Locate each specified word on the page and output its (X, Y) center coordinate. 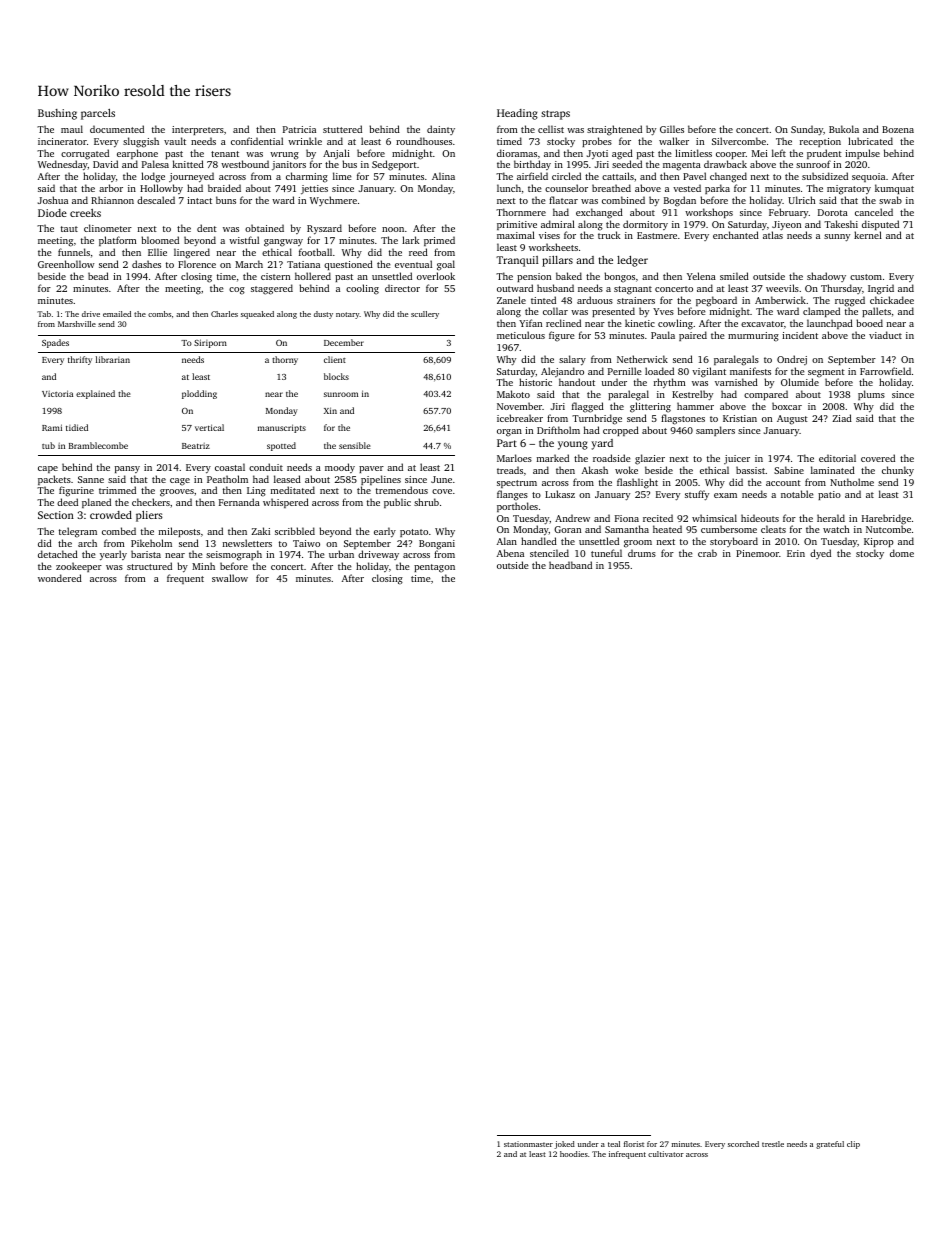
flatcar (563, 200)
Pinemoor (757, 553)
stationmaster (528, 1144)
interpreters (198, 130)
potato (414, 533)
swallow (230, 578)
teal (614, 1144)
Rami (52, 427)
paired (693, 336)
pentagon (434, 568)
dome (902, 553)
